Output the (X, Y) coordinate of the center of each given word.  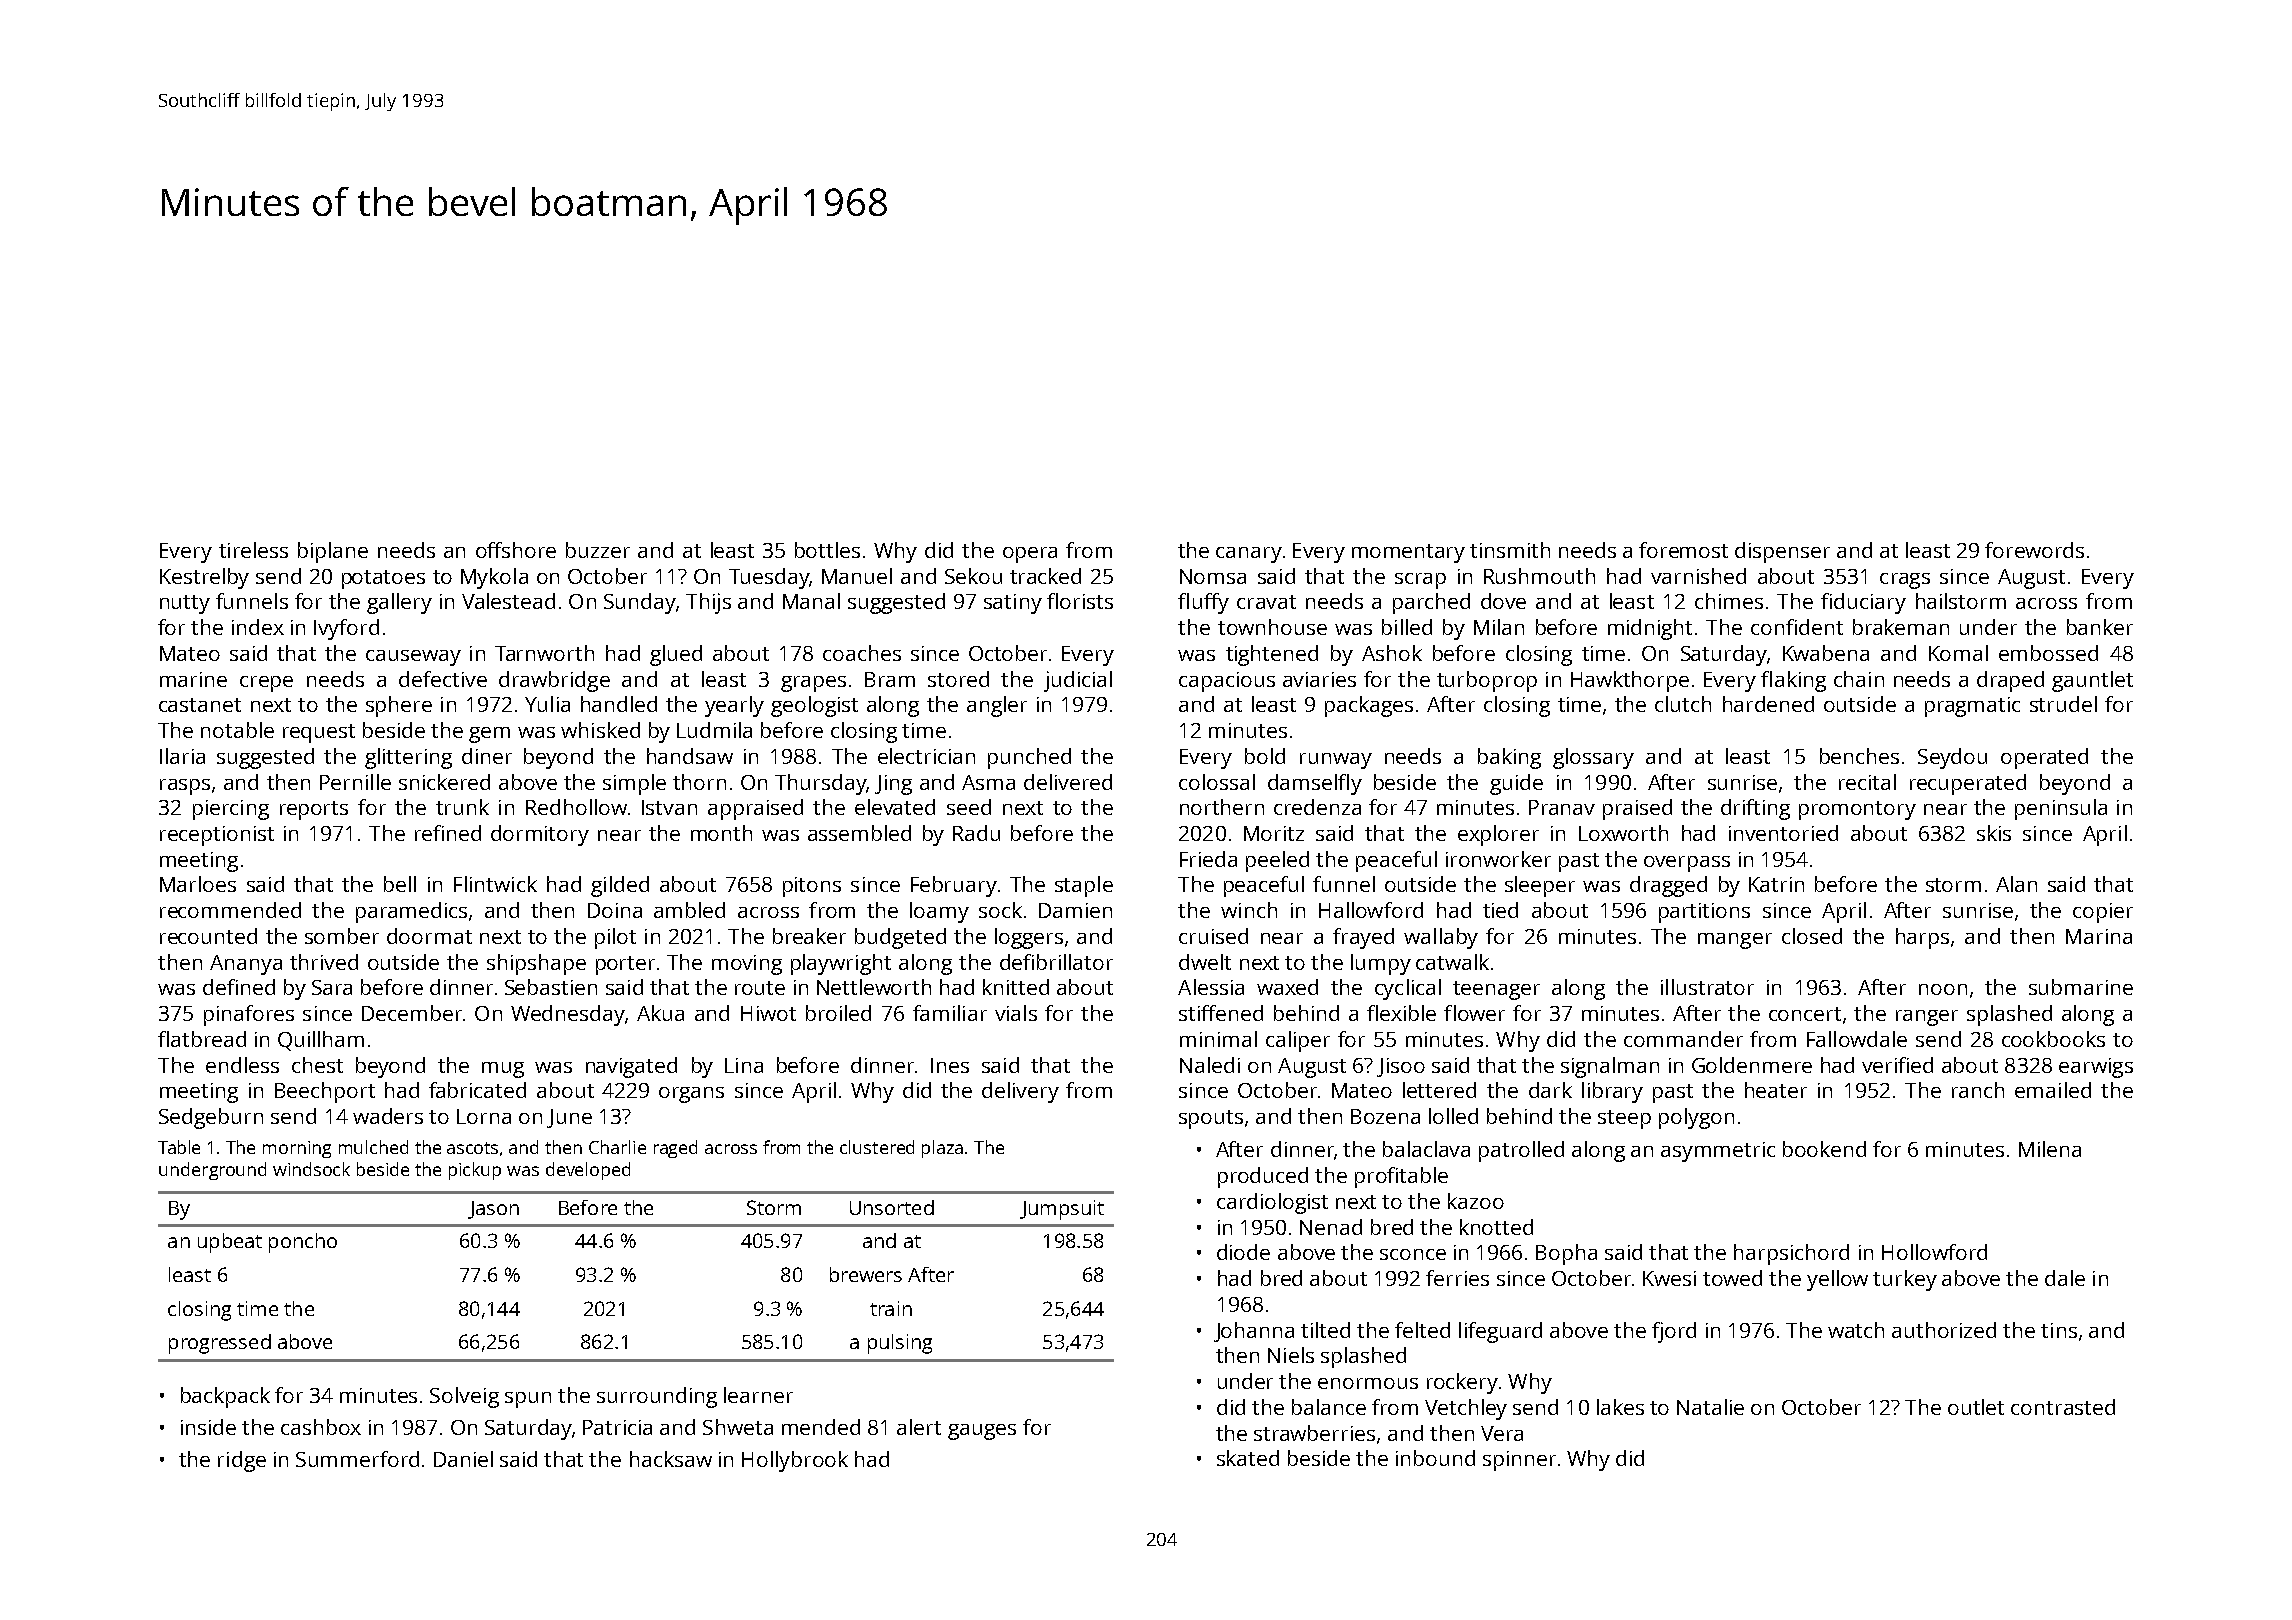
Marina (2099, 936)
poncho (303, 1243)
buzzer (598, 550)
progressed (220, 1344)
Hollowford (1934, 1252)
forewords (2034, 550)
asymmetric (1718, 1152)
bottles (827, 550)
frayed (1363, 938)
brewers (866, 1274)
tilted (1325, 1330)
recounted (208, 936)
